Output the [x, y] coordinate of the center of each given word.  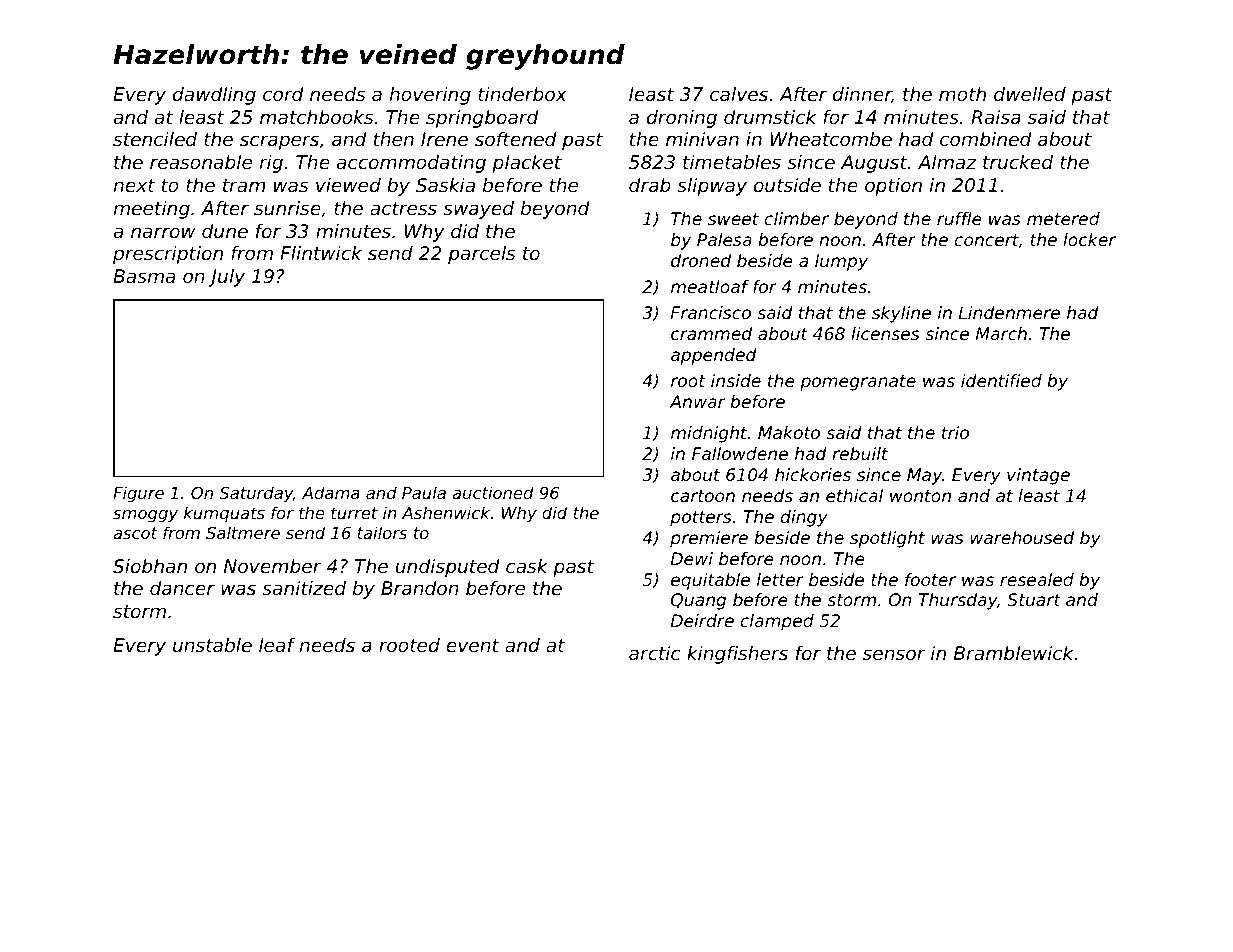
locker [1089, 239]
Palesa [724, 239]
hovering [430, 96]
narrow [163, 232]
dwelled [1030, 94]
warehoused [1022, 537]
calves [739, 94]
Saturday [256, 494]
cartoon [703, 496]
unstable [212, 645]
